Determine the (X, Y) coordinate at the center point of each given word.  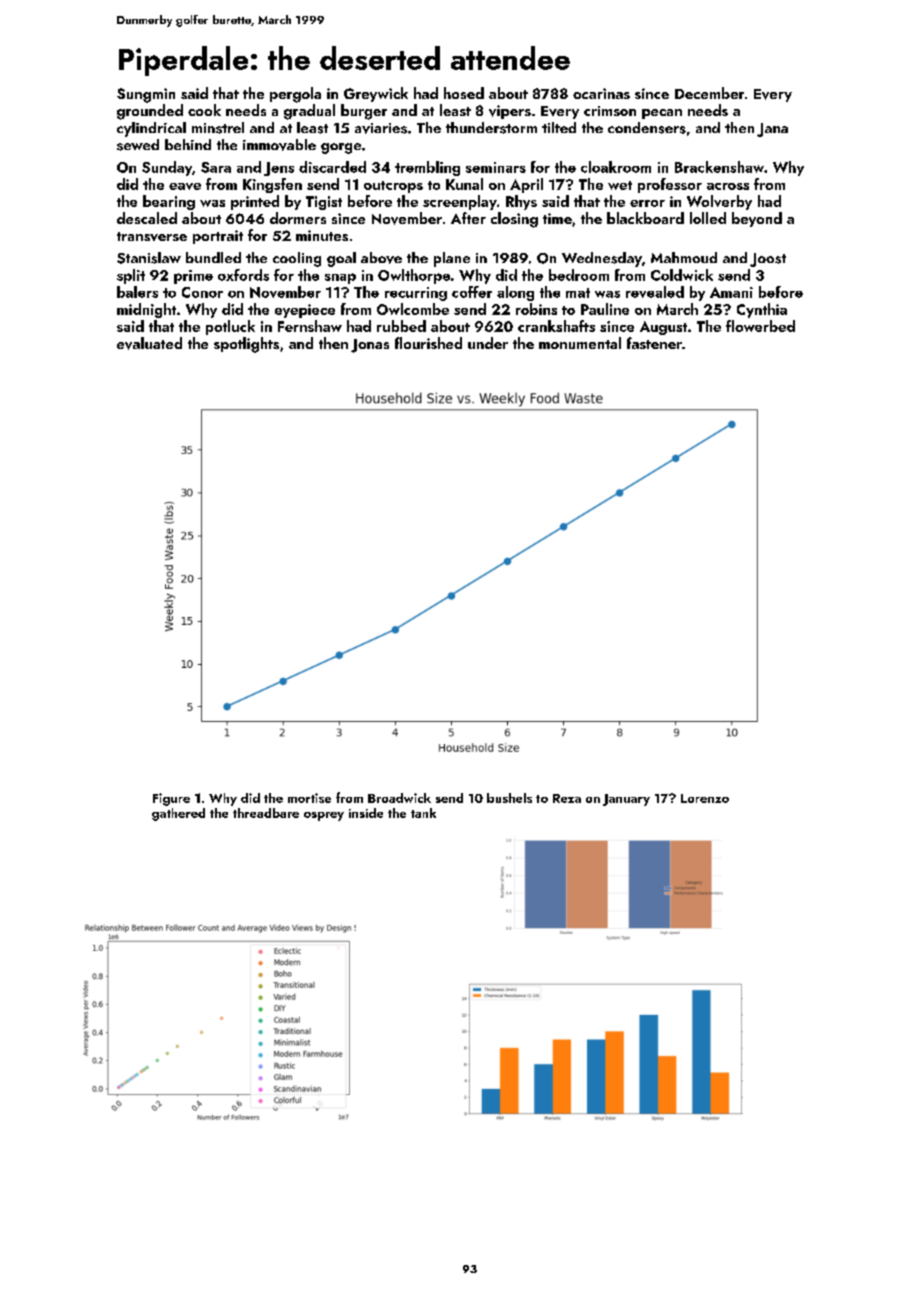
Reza (567, 798)
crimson (610, 111)
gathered (178, 814)
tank (423, 813)
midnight (146, 310)
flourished (428, 343)
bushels (509, 798)
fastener (654, 343)
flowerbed (760, 326)
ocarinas (601, 93)
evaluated (149, 343)
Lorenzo (705, 798)
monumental (580, 343)
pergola (295, 95)
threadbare (266, 813)
